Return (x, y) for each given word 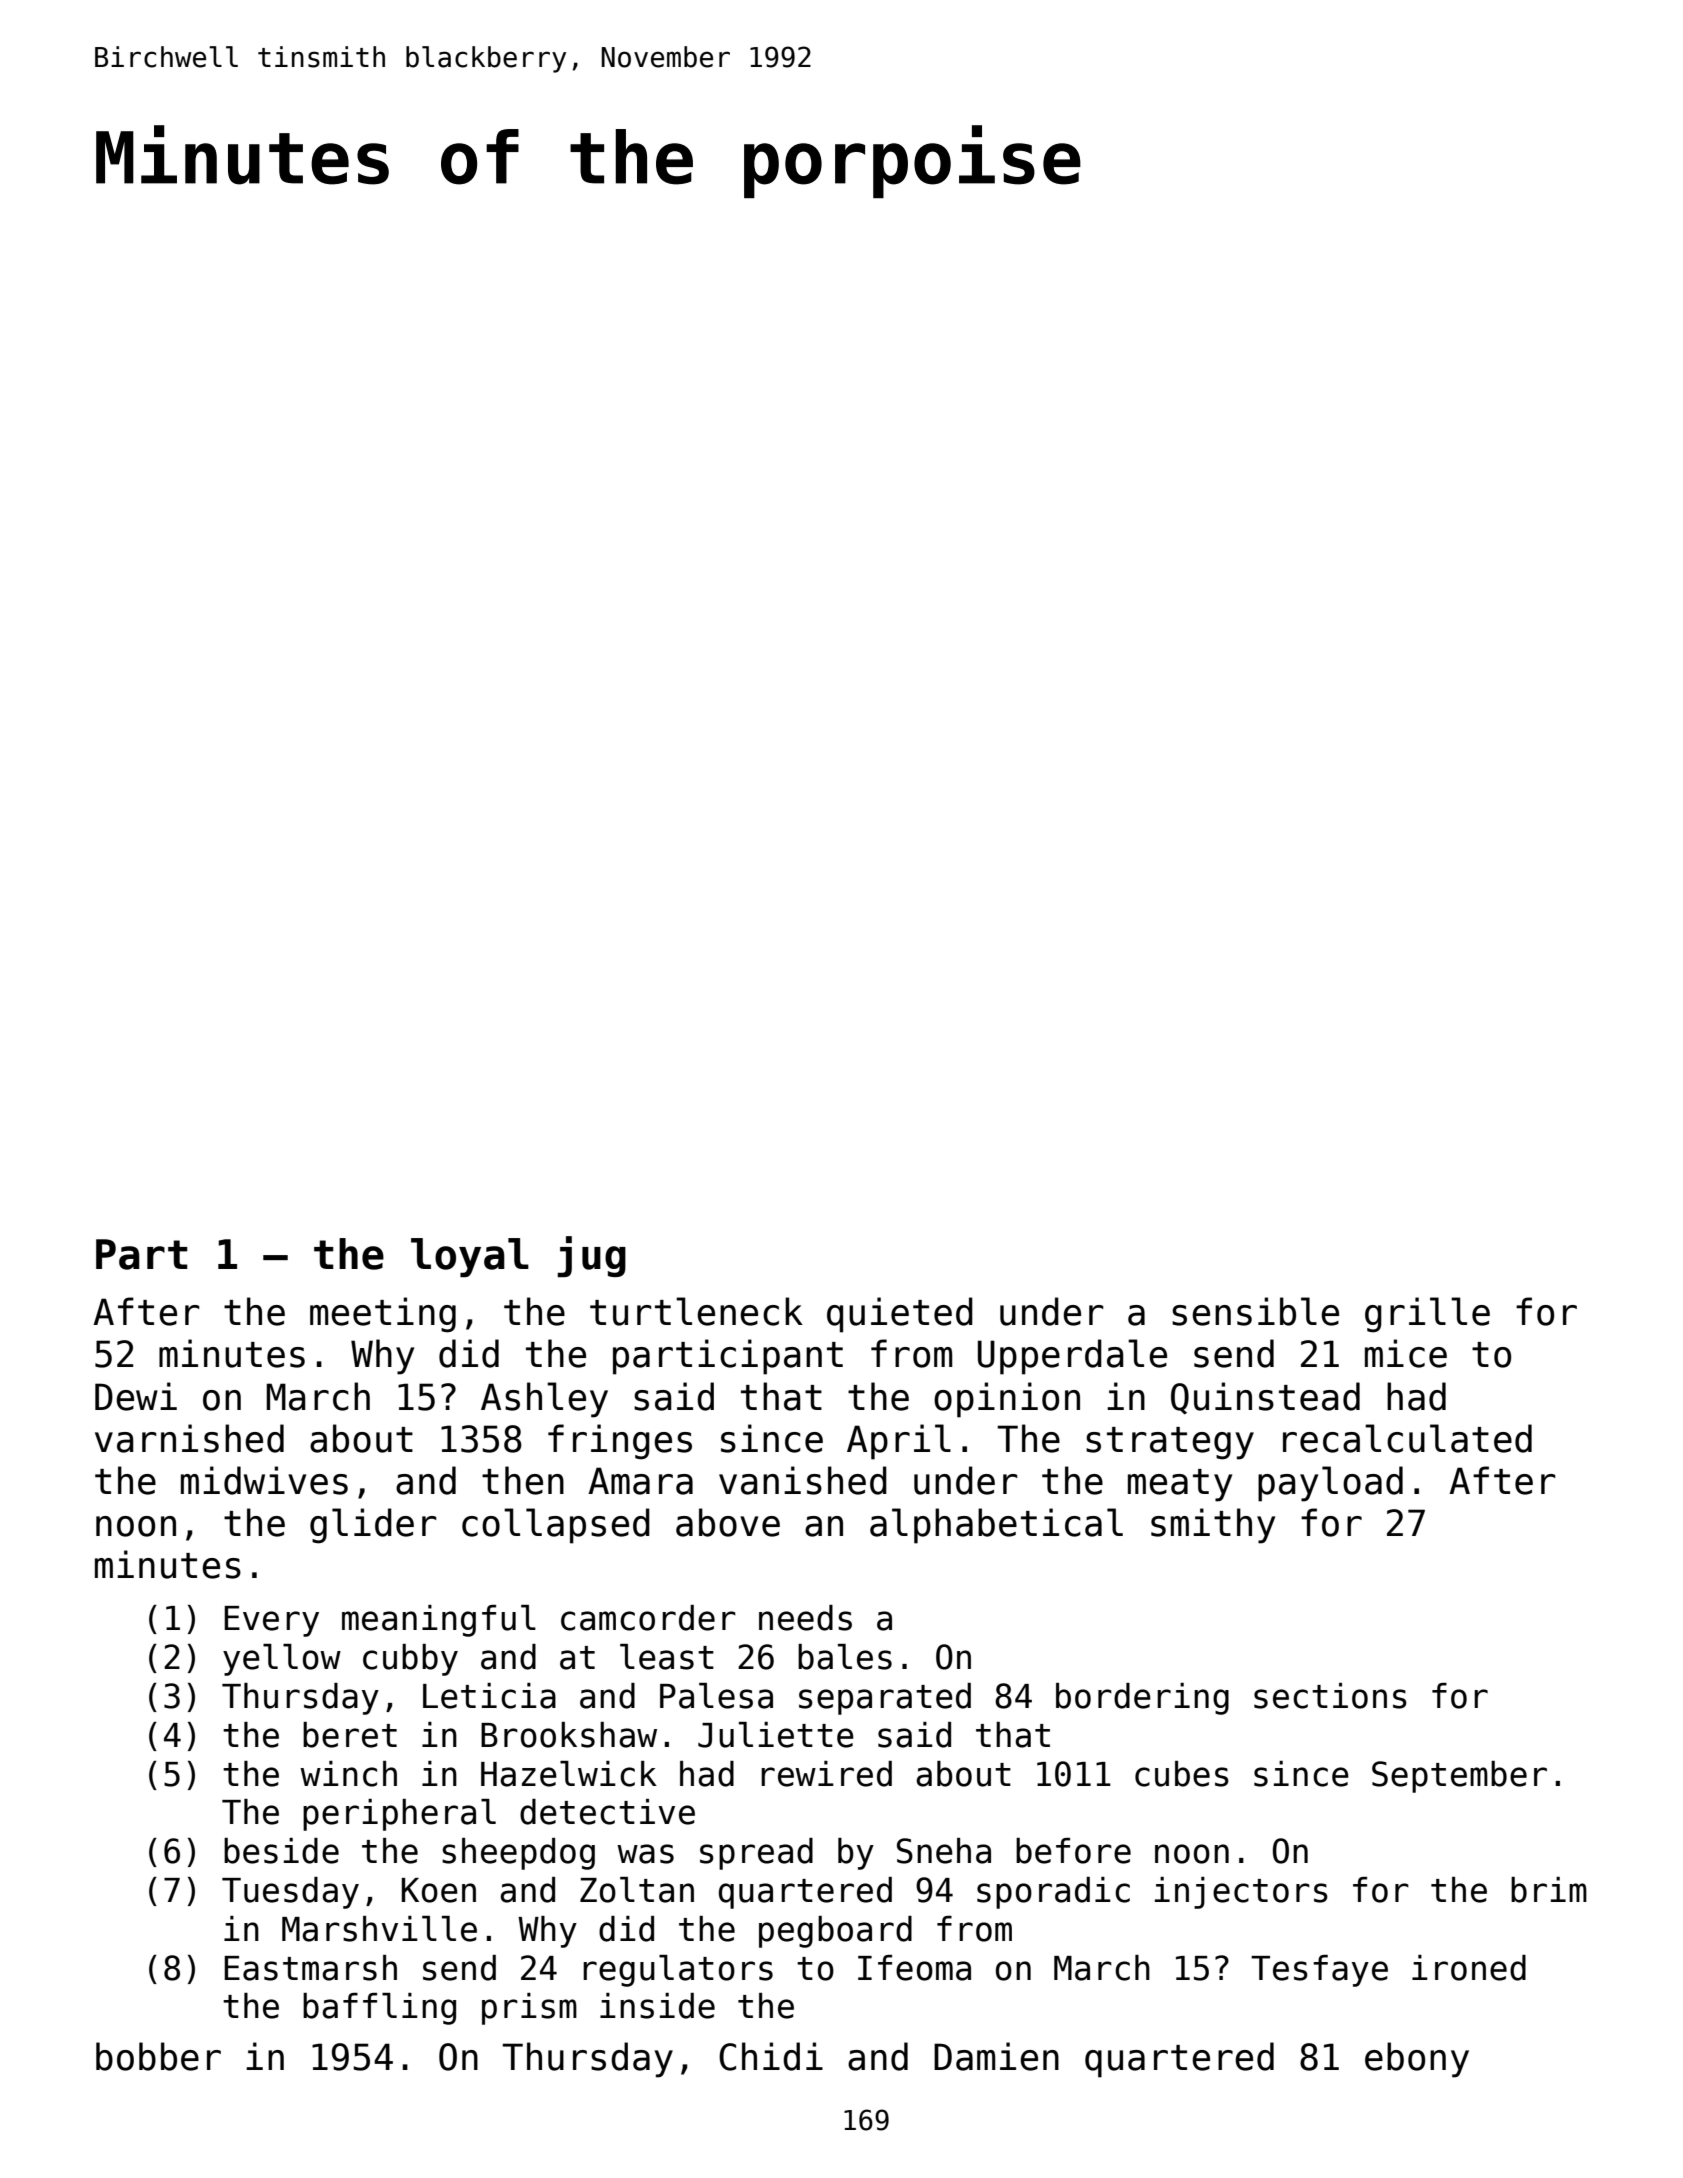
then (523, 1480)
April (899, 1442)
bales (845, 1657)
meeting (383, 1315)
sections (1330, 1696)
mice (1406, 1353)
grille (1427, 1315)
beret (350, 1735)
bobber (158, 2056)
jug (591, 1256)
